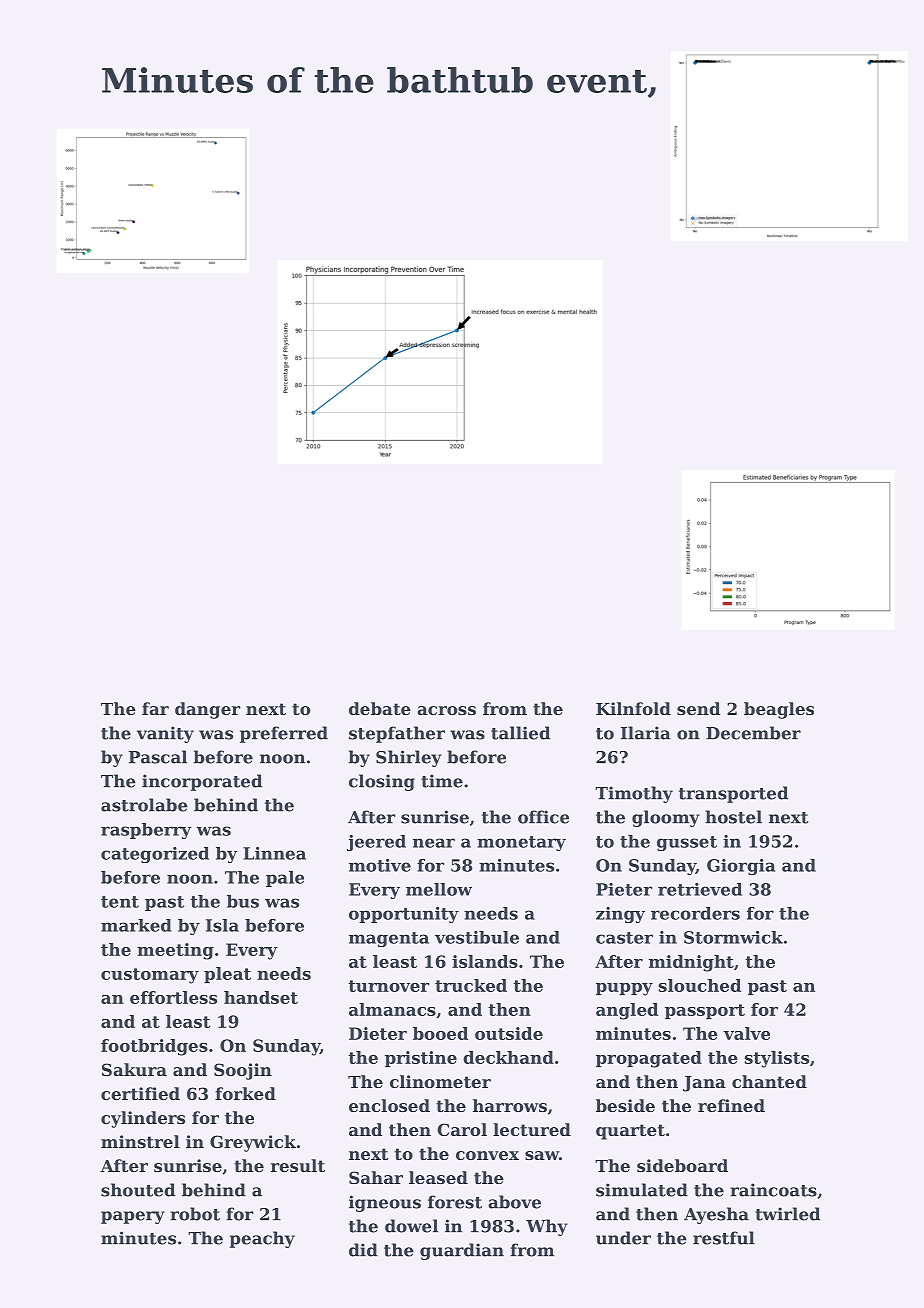 The image size is (924, 1308). Describe the element at coordinates (733, 817) in the page. I see `hostel` at that location.
